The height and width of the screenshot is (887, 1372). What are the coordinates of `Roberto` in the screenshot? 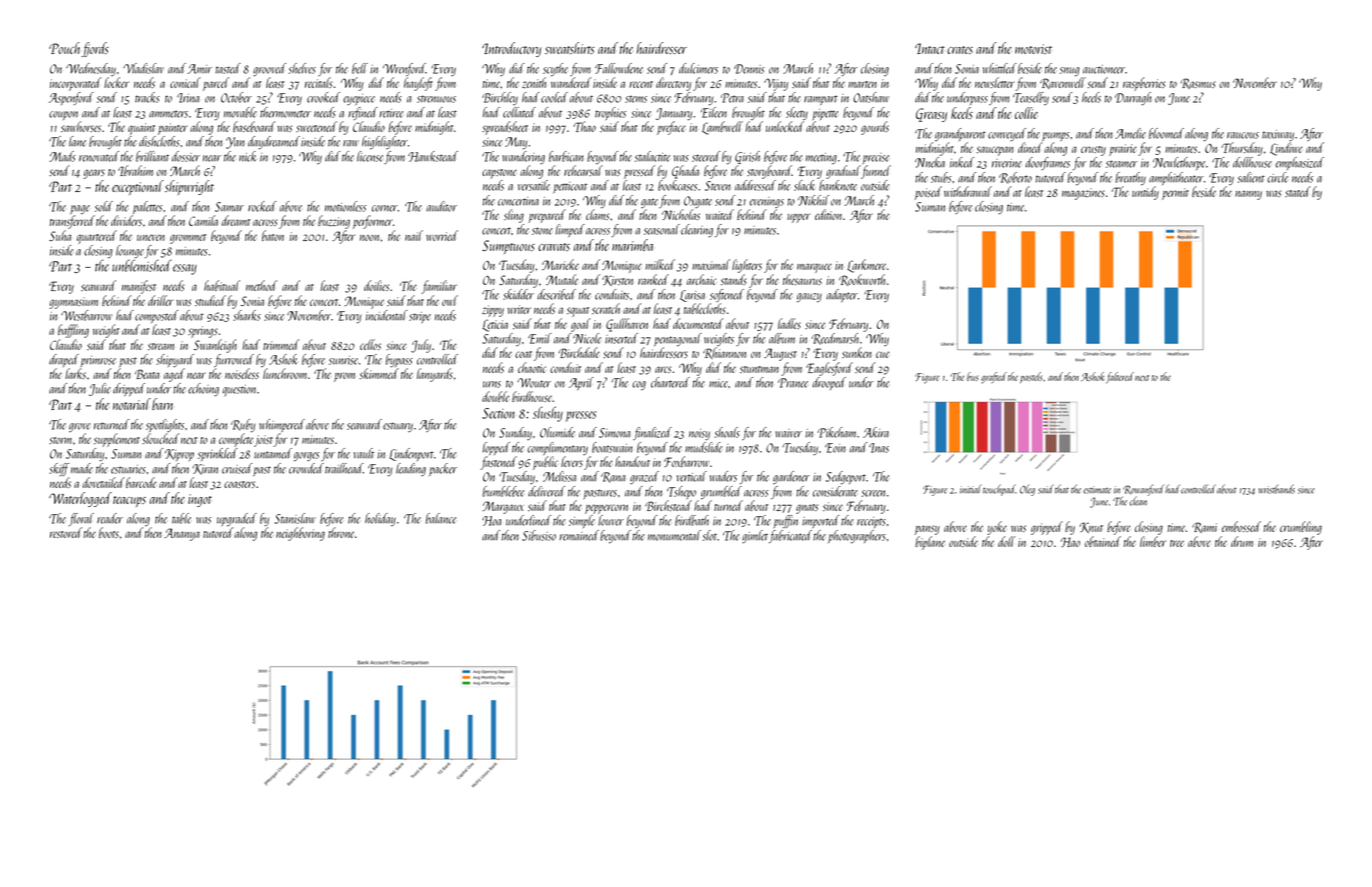 It's located at (1015, 178).
